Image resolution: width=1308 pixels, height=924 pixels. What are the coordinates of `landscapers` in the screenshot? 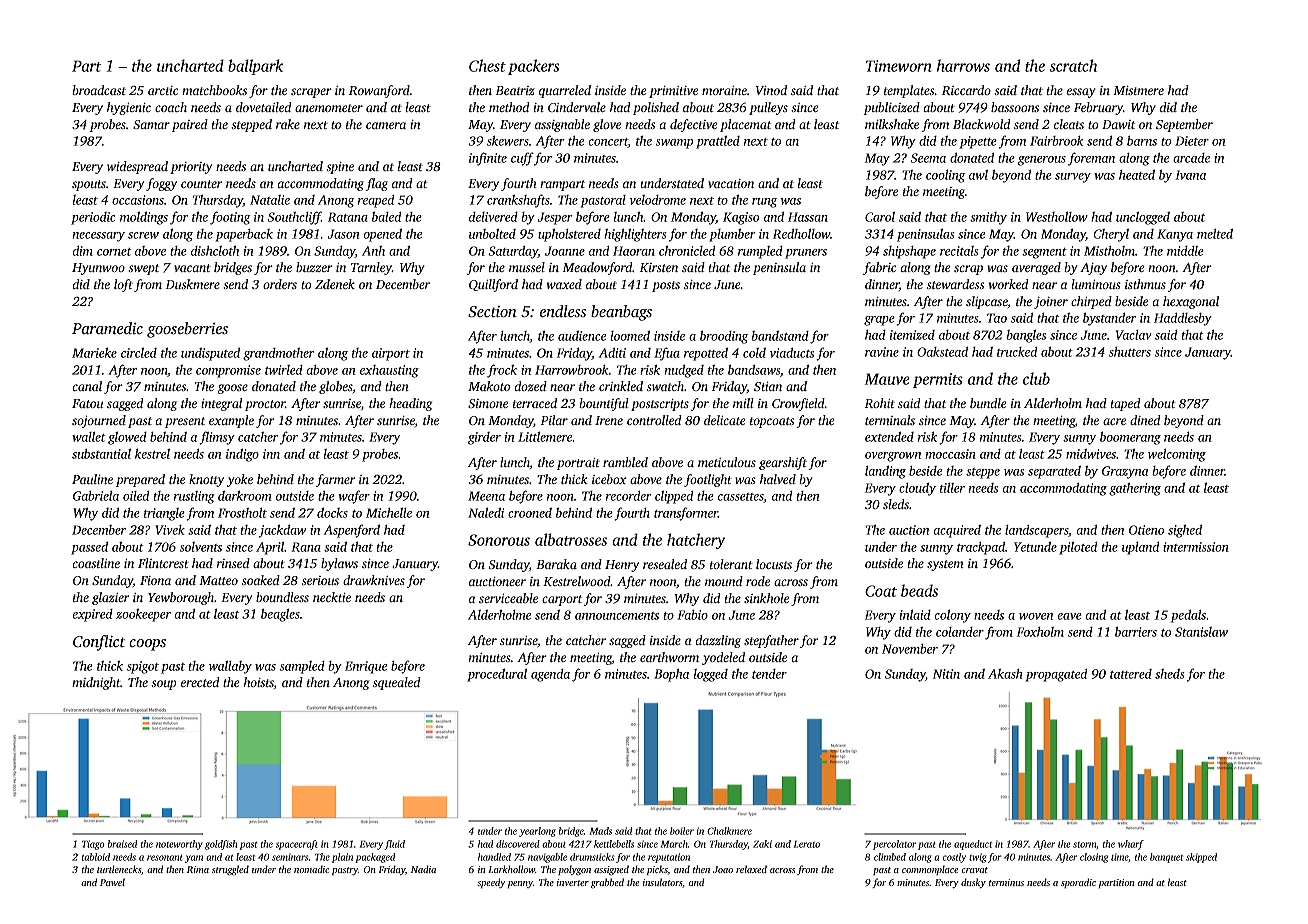 It's located at (1036, 531).
